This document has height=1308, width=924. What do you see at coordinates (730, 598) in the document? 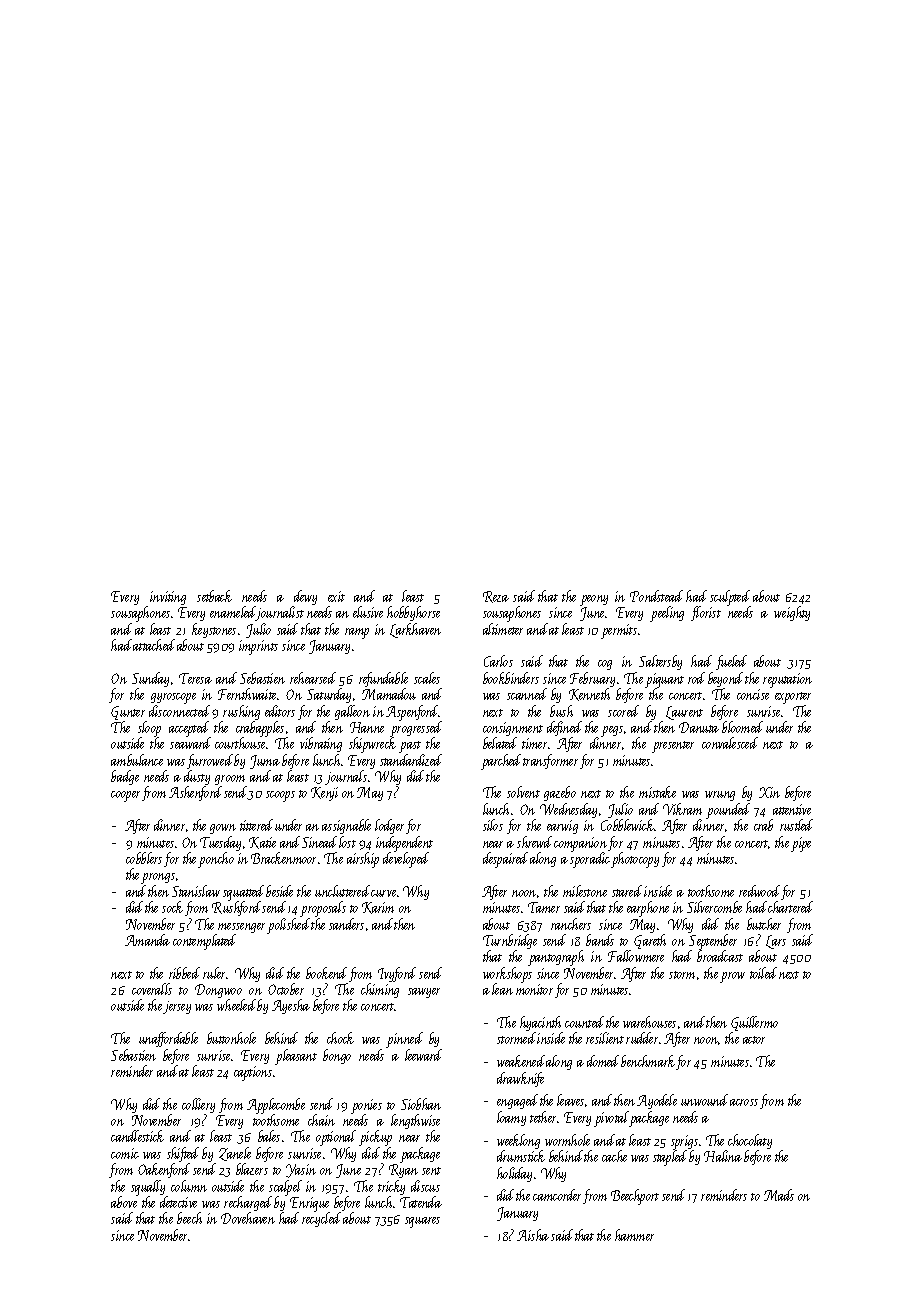
I see `sculpted` at bounding box center [730, 598].
